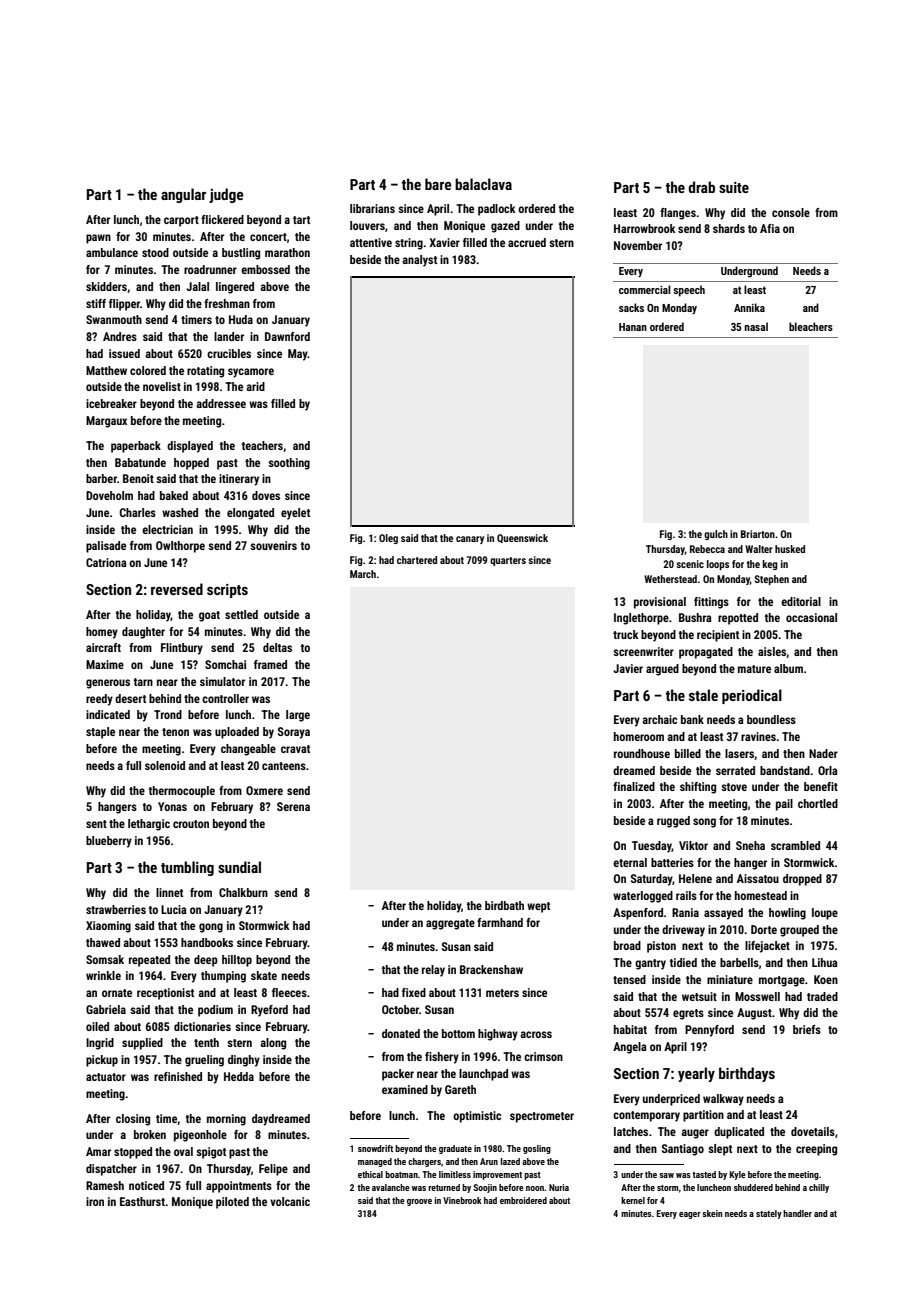  I want to click on cravat, so click(295, 749).
